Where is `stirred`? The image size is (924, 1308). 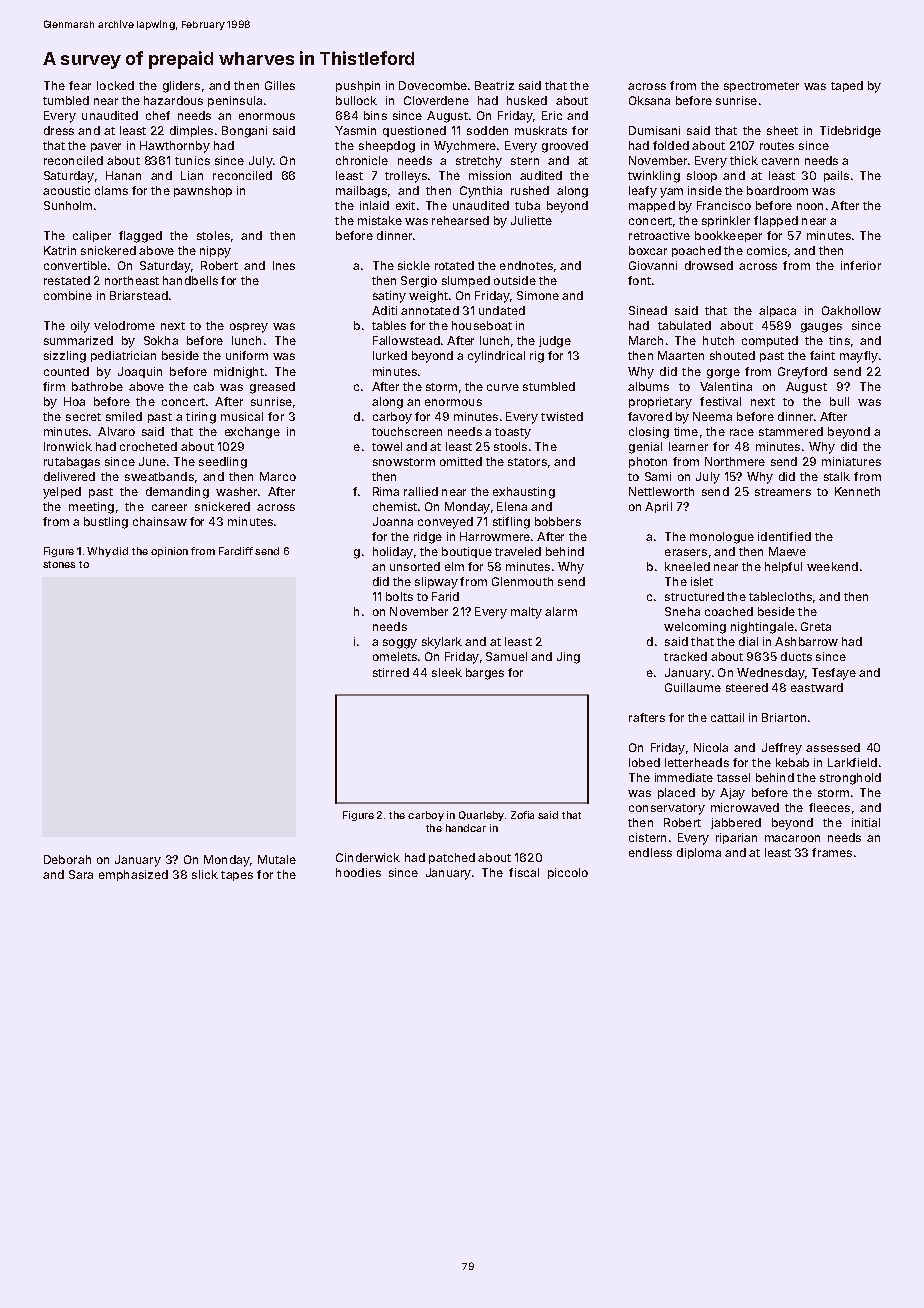 stirred is located at coordinates (391, 672).
